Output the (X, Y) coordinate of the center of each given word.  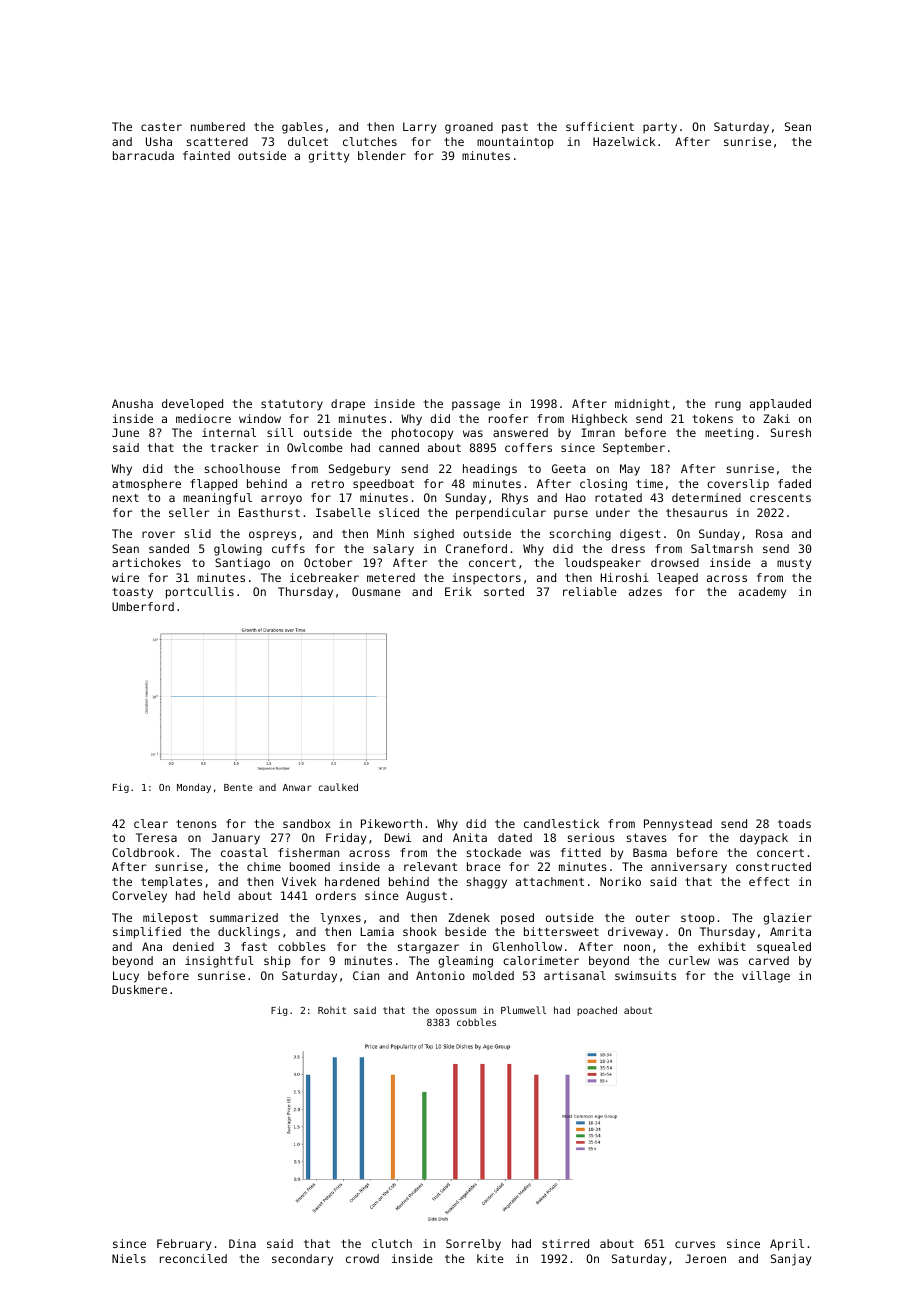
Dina (242, 1243)
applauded (780, 405)
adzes (645, 591)
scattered (217, 141)
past (515, 128)
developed (192, 405)
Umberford (143, 606)
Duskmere (139, 989)
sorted (504, 591)
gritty (328, 157)
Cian (366, 975)
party (660, 128)
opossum (456, 1012)
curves (695, 1244)
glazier (787, 919)
